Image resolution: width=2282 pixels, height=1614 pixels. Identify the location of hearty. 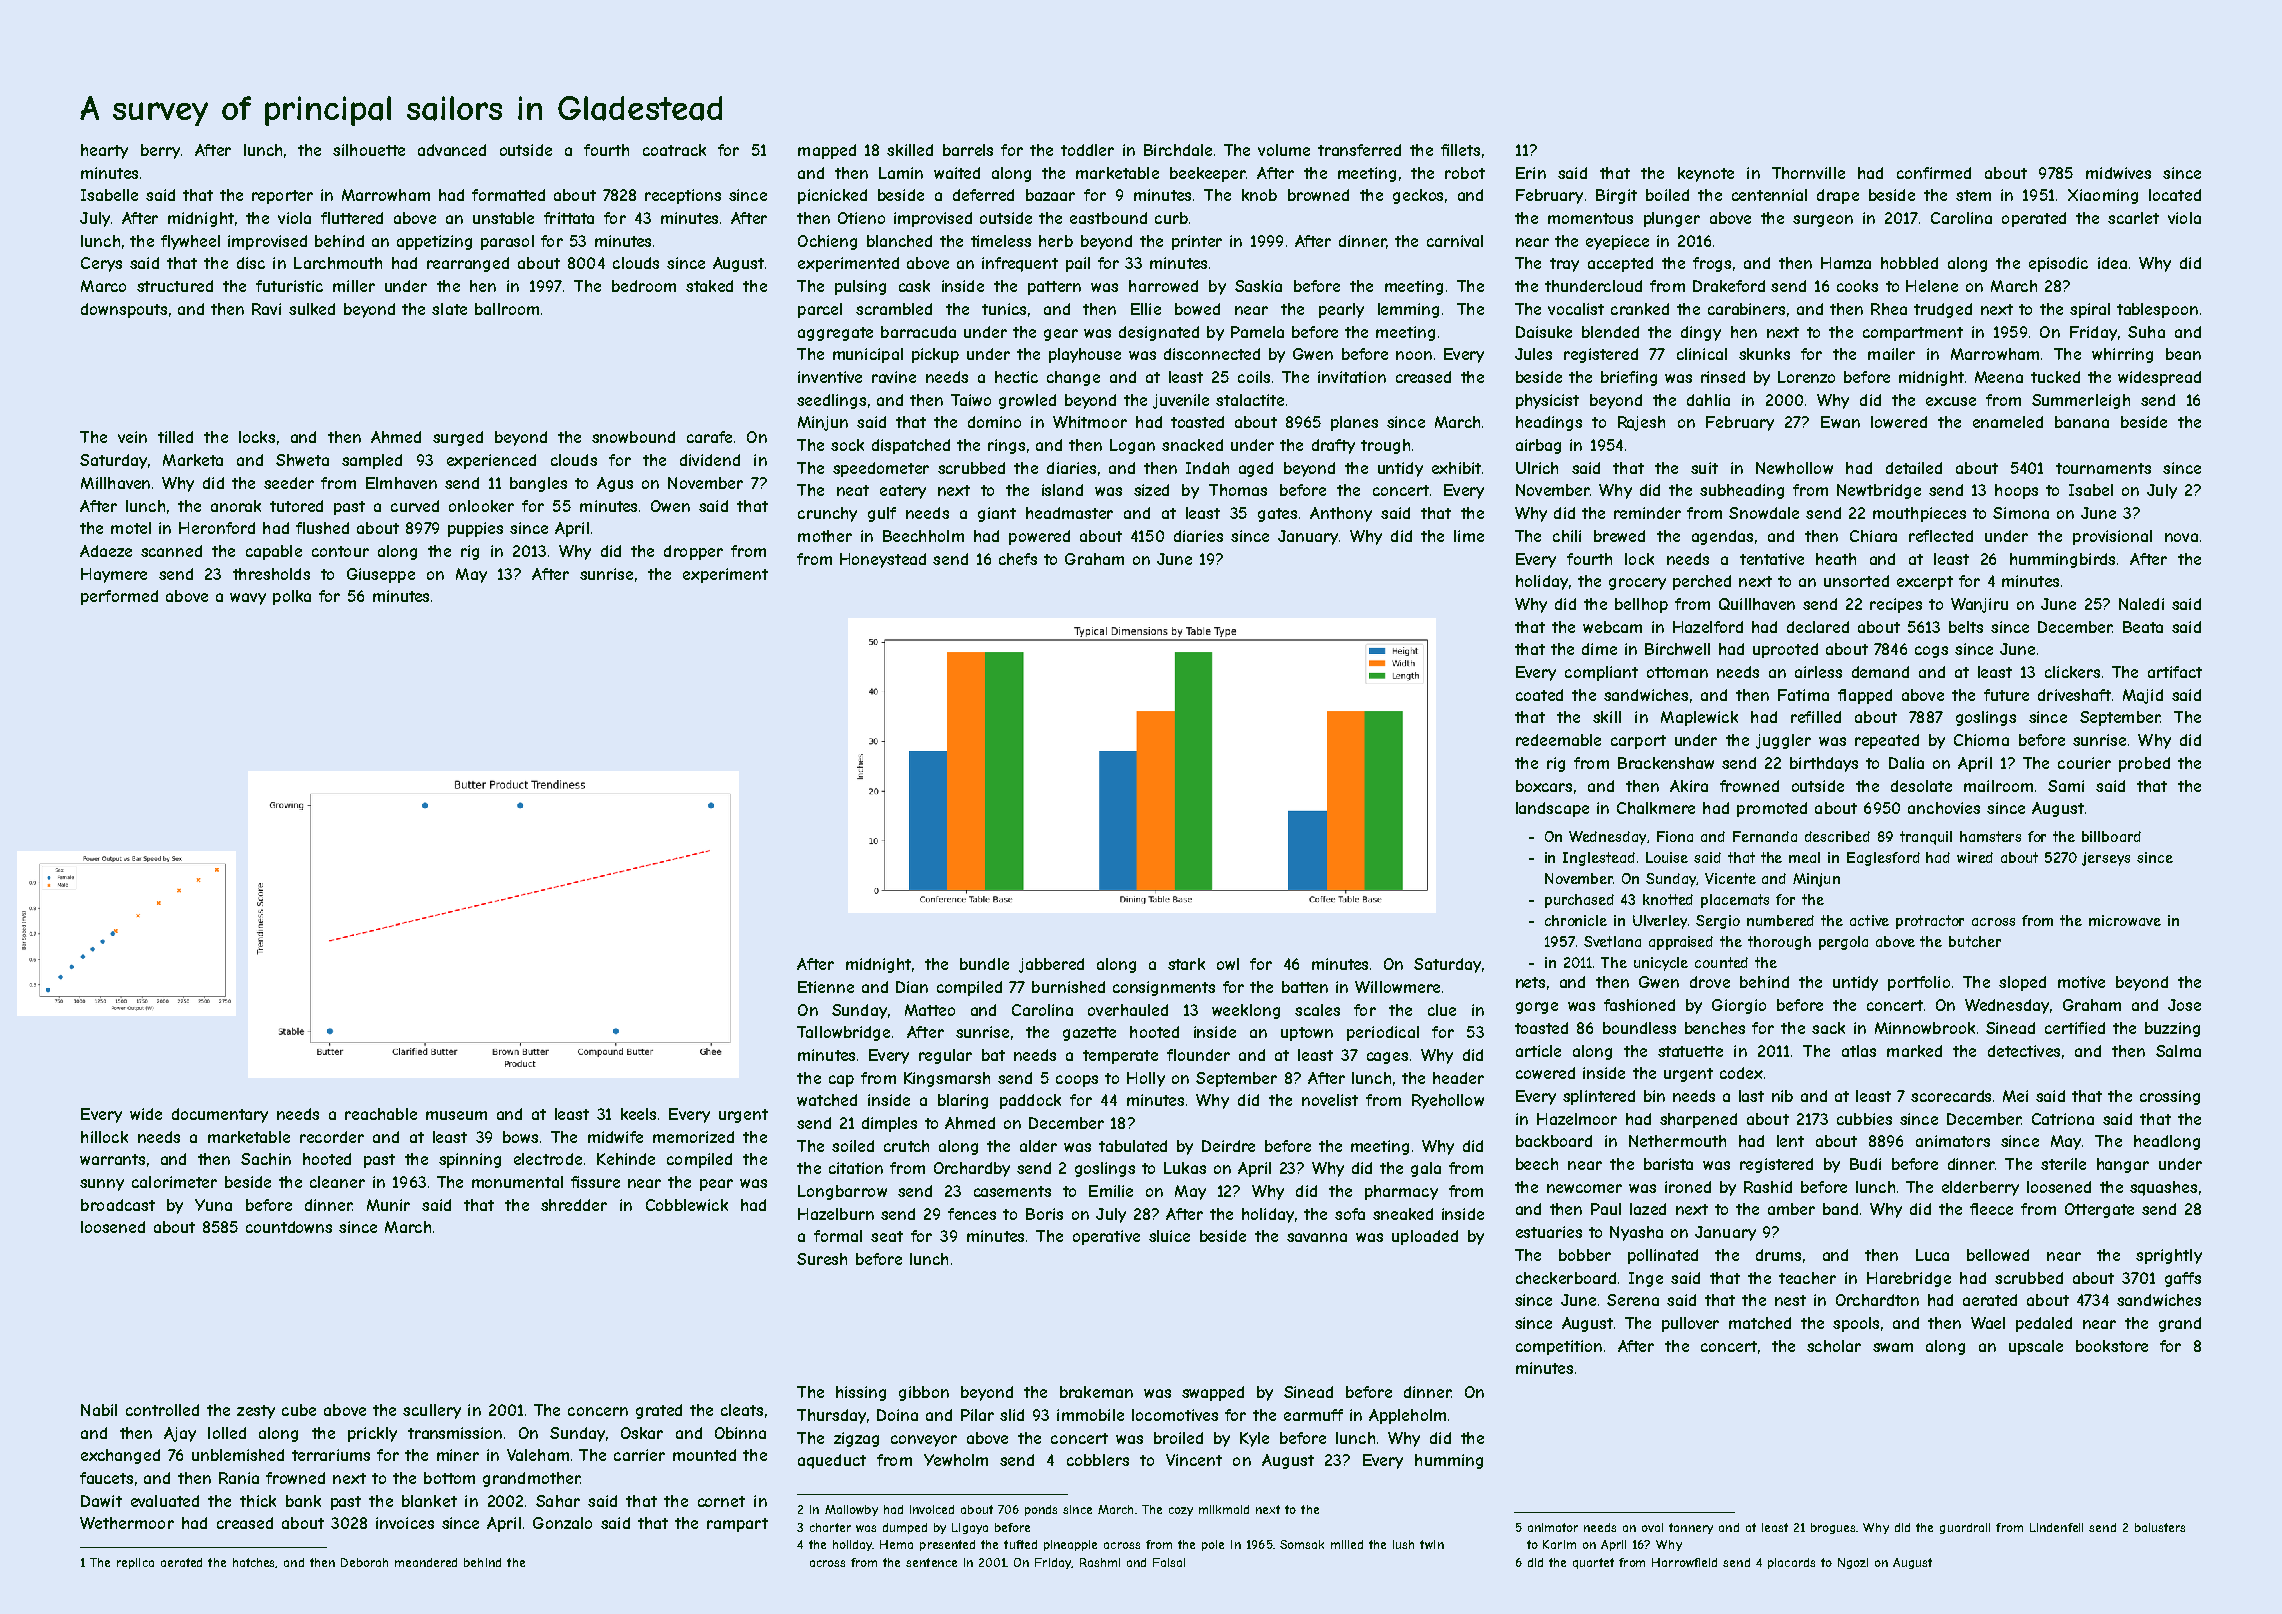
(104, 151).
